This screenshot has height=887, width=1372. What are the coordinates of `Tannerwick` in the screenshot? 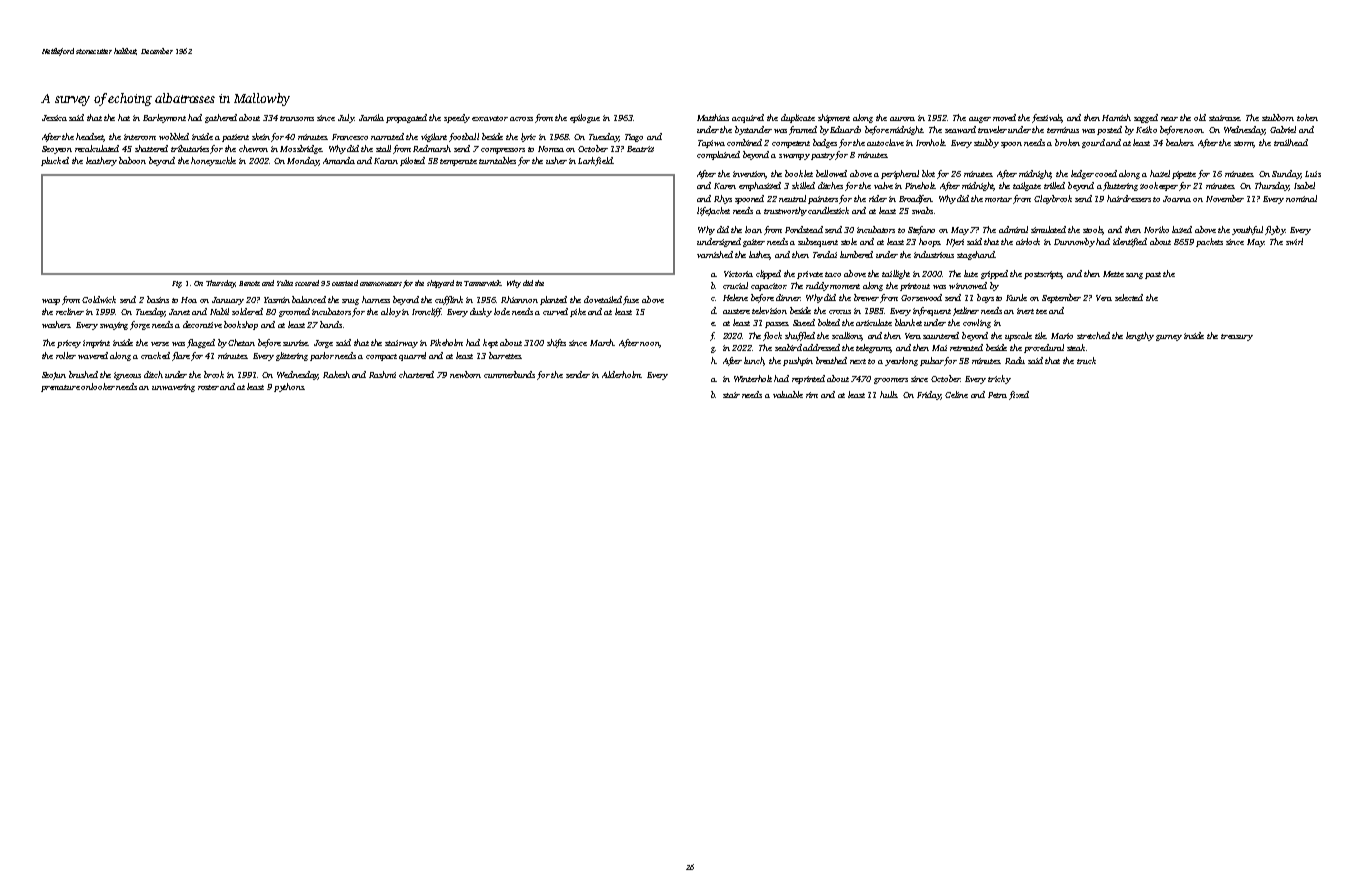 It's located at (482, 283).
